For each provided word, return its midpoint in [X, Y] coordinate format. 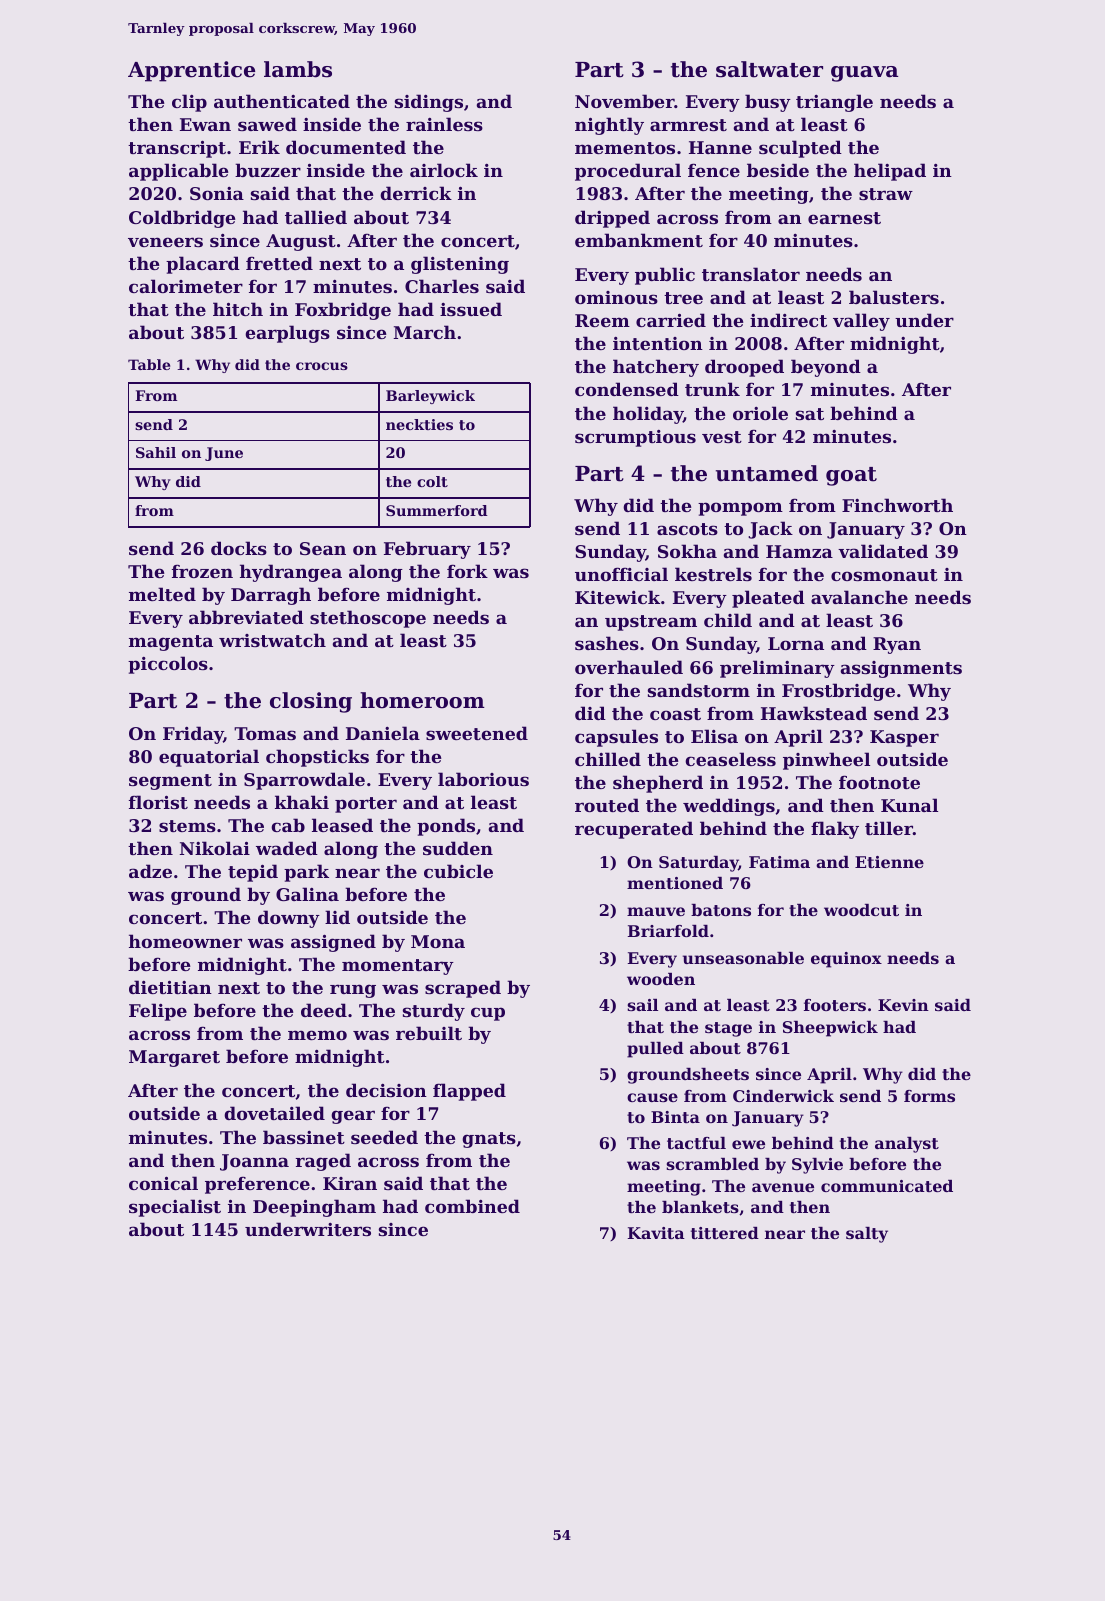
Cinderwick [783, 1096]
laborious [483, 779]
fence [714, 170]
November [625, 101]
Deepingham [314, 1208]
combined [472, 1206]
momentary [398, 967]
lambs [298, 69]
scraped [463, 989]
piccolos [168, 665]
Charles [442, 286]
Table [149, 364]
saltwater [769, 69]
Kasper [904, 738]
